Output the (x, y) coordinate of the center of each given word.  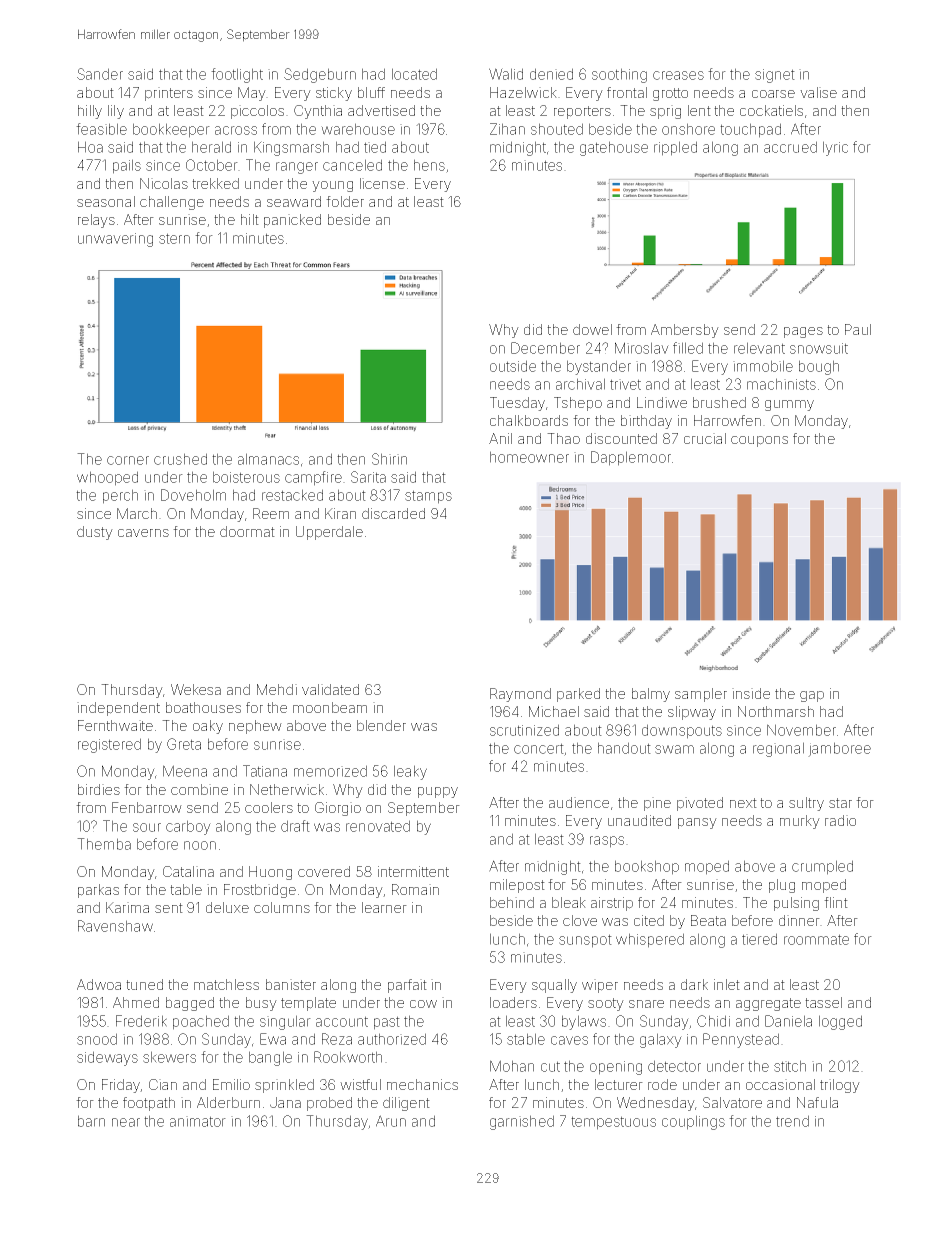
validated (330, 689)
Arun (391, 1121)
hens (429, 165)
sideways (107, 1058)
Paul (858, 329)
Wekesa (196, 689)
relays (96, 221)
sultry (806, 804)
